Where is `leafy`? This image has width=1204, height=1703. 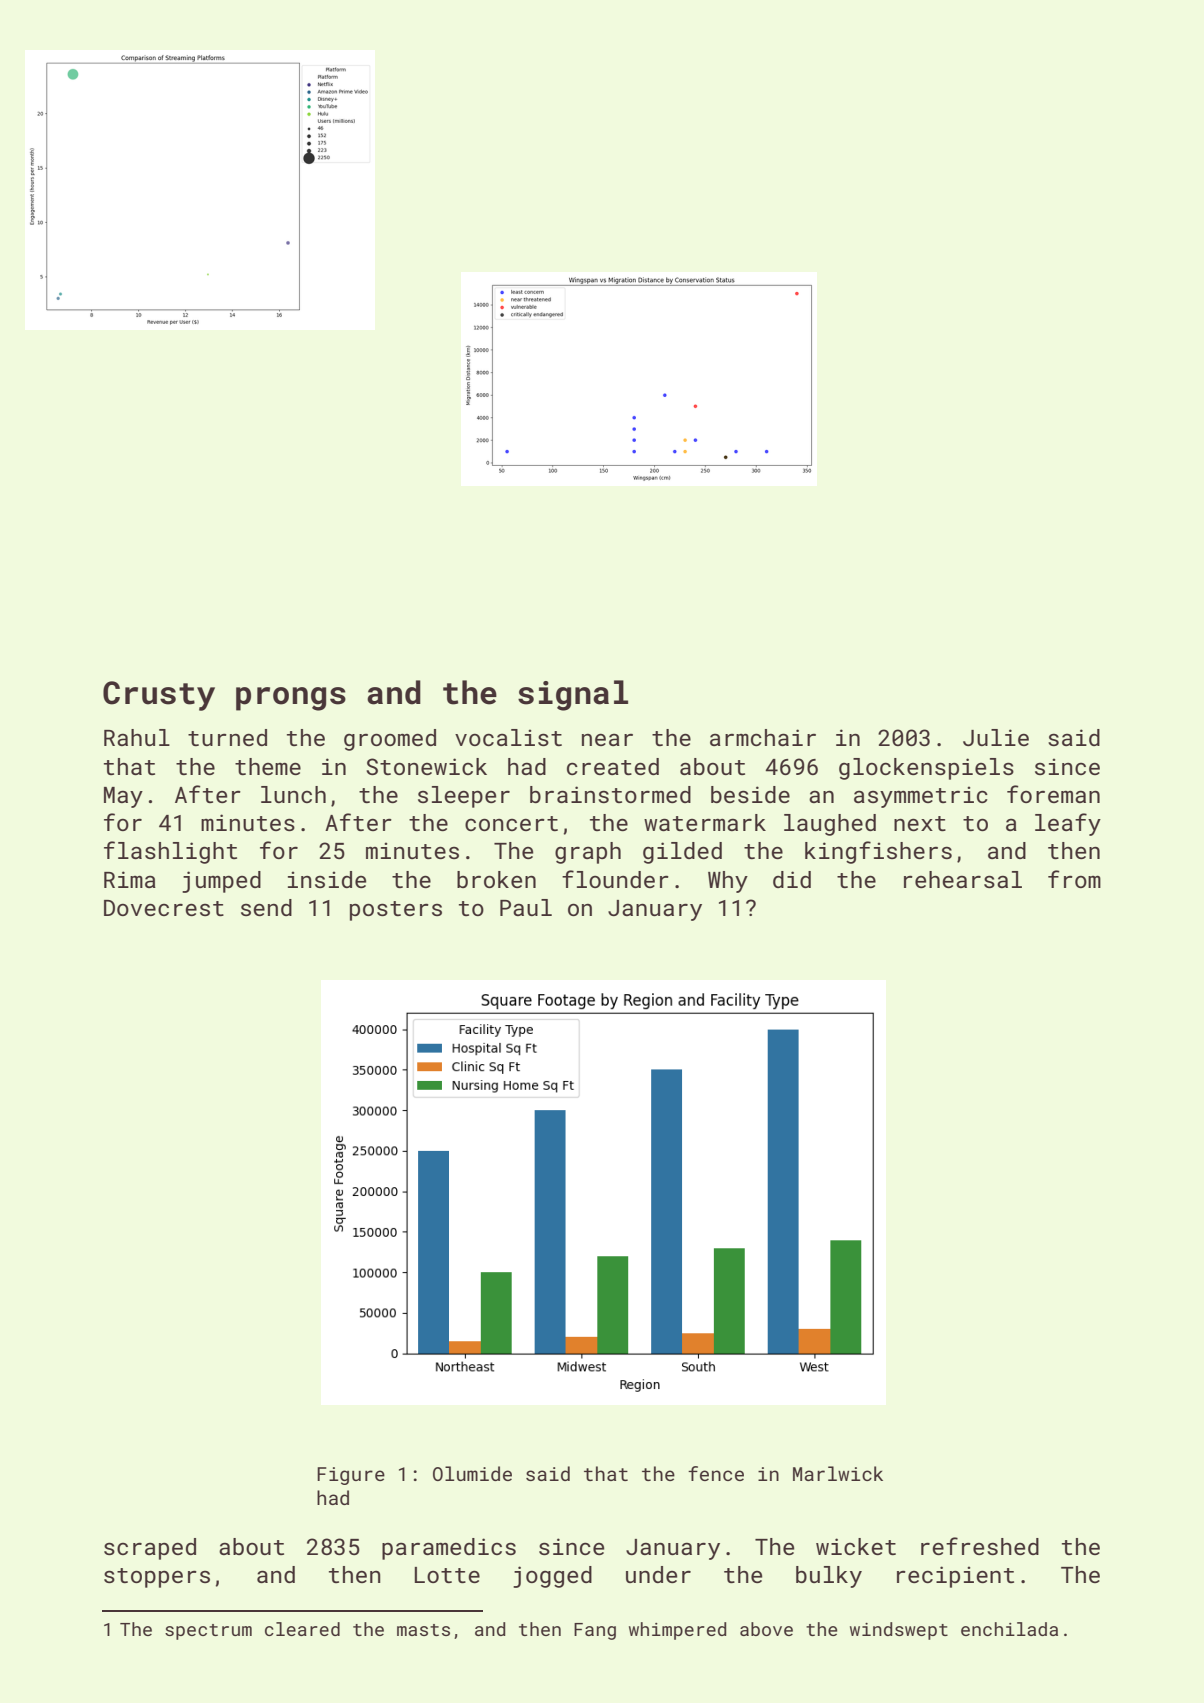 leafy is located at coordinates (1068, 824).
